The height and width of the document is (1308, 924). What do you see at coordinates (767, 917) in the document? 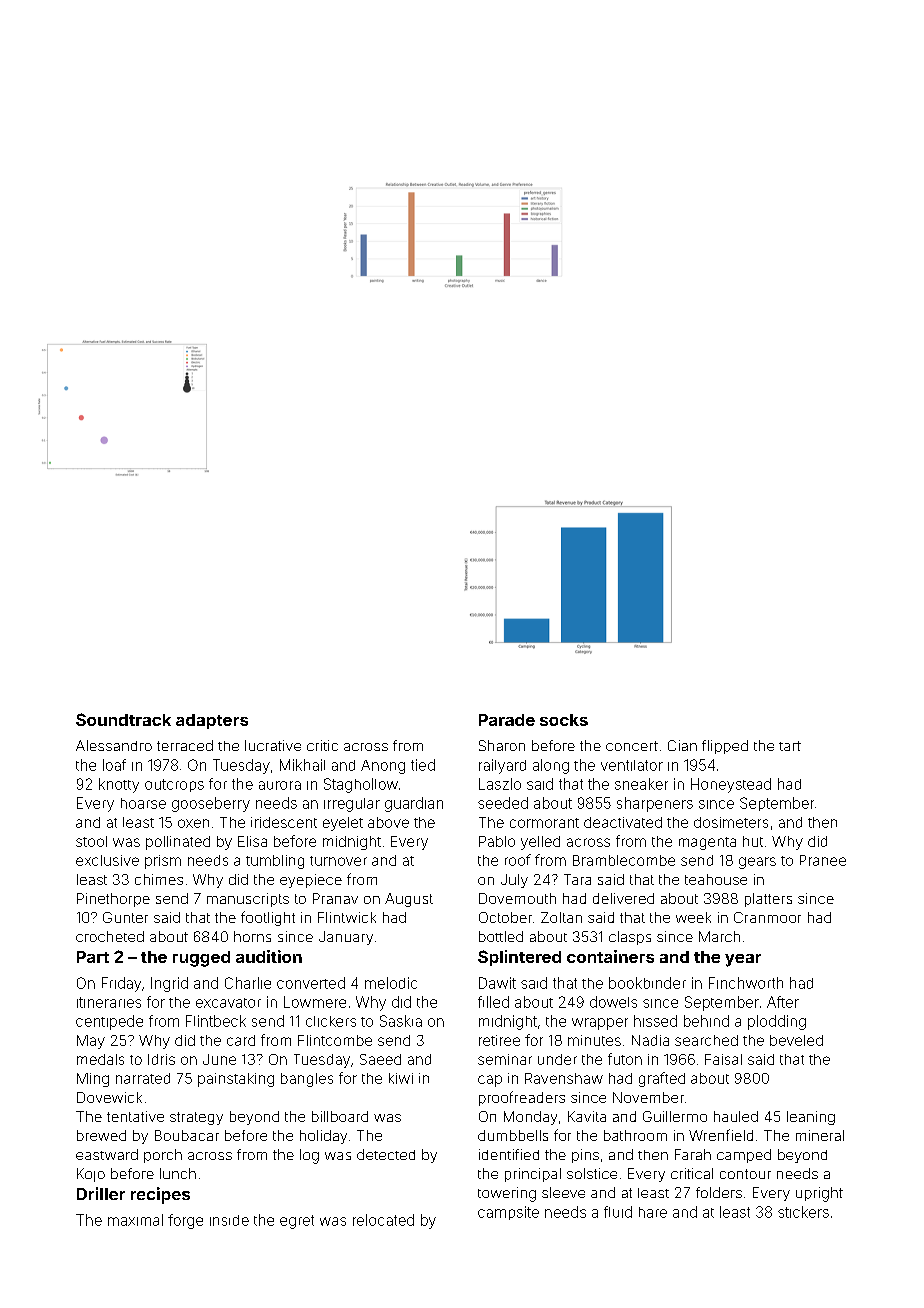
I see `Cranmoor` at bounding box center [767, 917].
